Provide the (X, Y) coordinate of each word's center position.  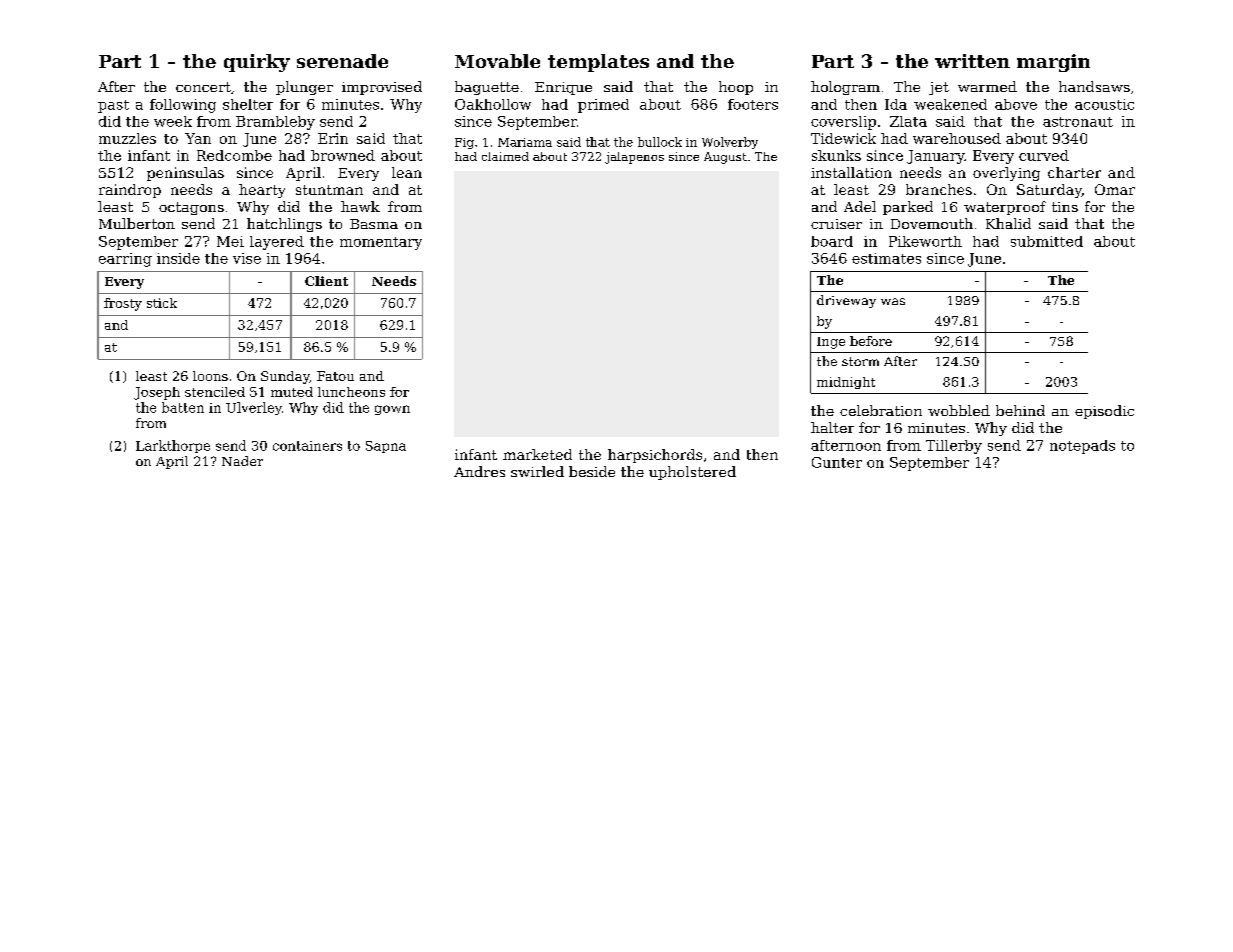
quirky (257, 63)
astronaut (1078, 122)
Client (326, 281)
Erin (333, 138)
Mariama (525, 142)
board (832, 241)
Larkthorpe (173, 446)
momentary (381, 243)
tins (1065, 207)
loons (210, 376)
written (972, 61)
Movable (497, 61)
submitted (1047, 241)
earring (125, 260)
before (871, 341)
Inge (831, 343)
